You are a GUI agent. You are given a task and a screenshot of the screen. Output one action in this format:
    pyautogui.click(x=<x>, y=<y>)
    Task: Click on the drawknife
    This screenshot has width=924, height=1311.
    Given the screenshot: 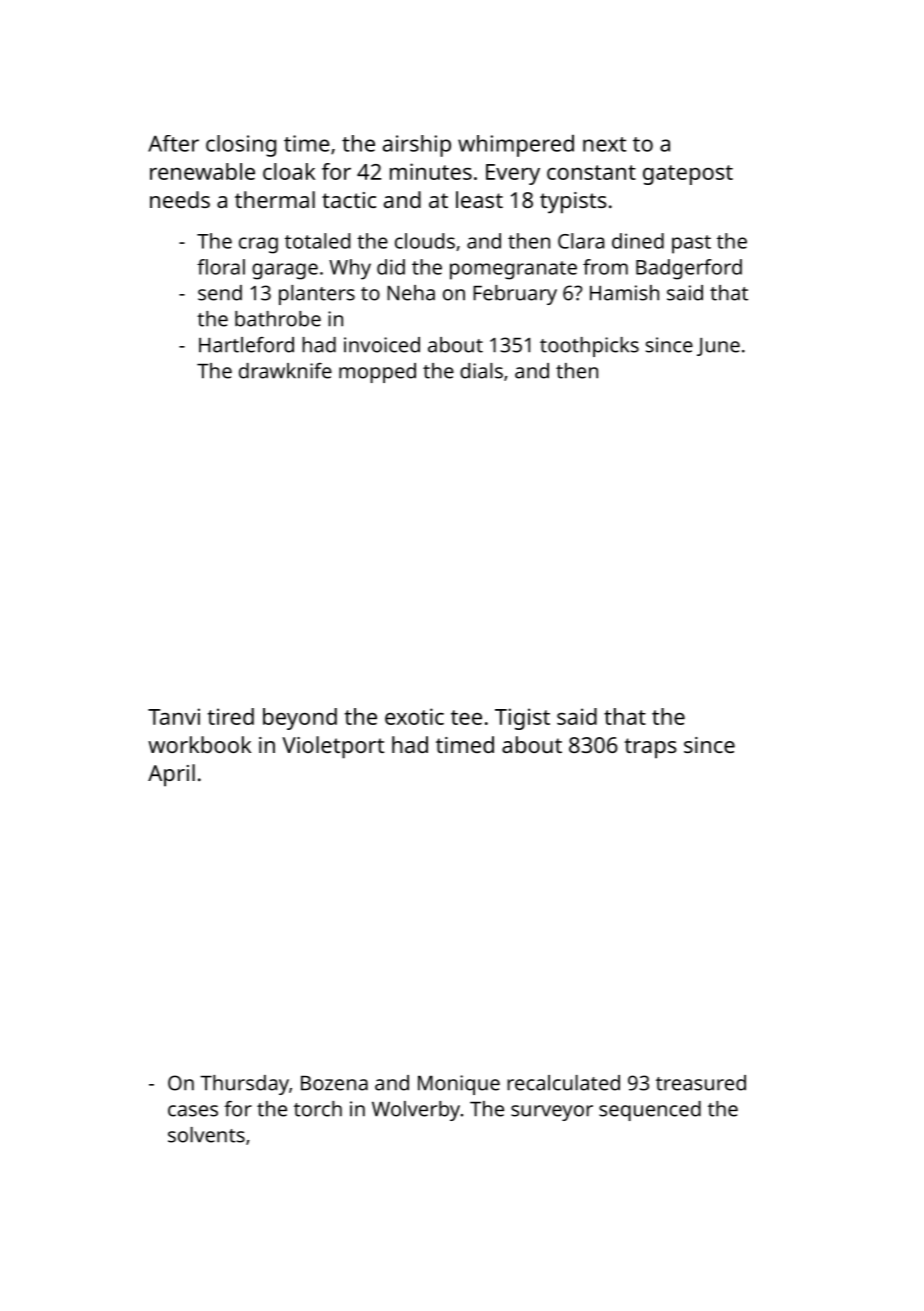 What is the action you would take?
    pyautogui.click(x=285, y=371)
